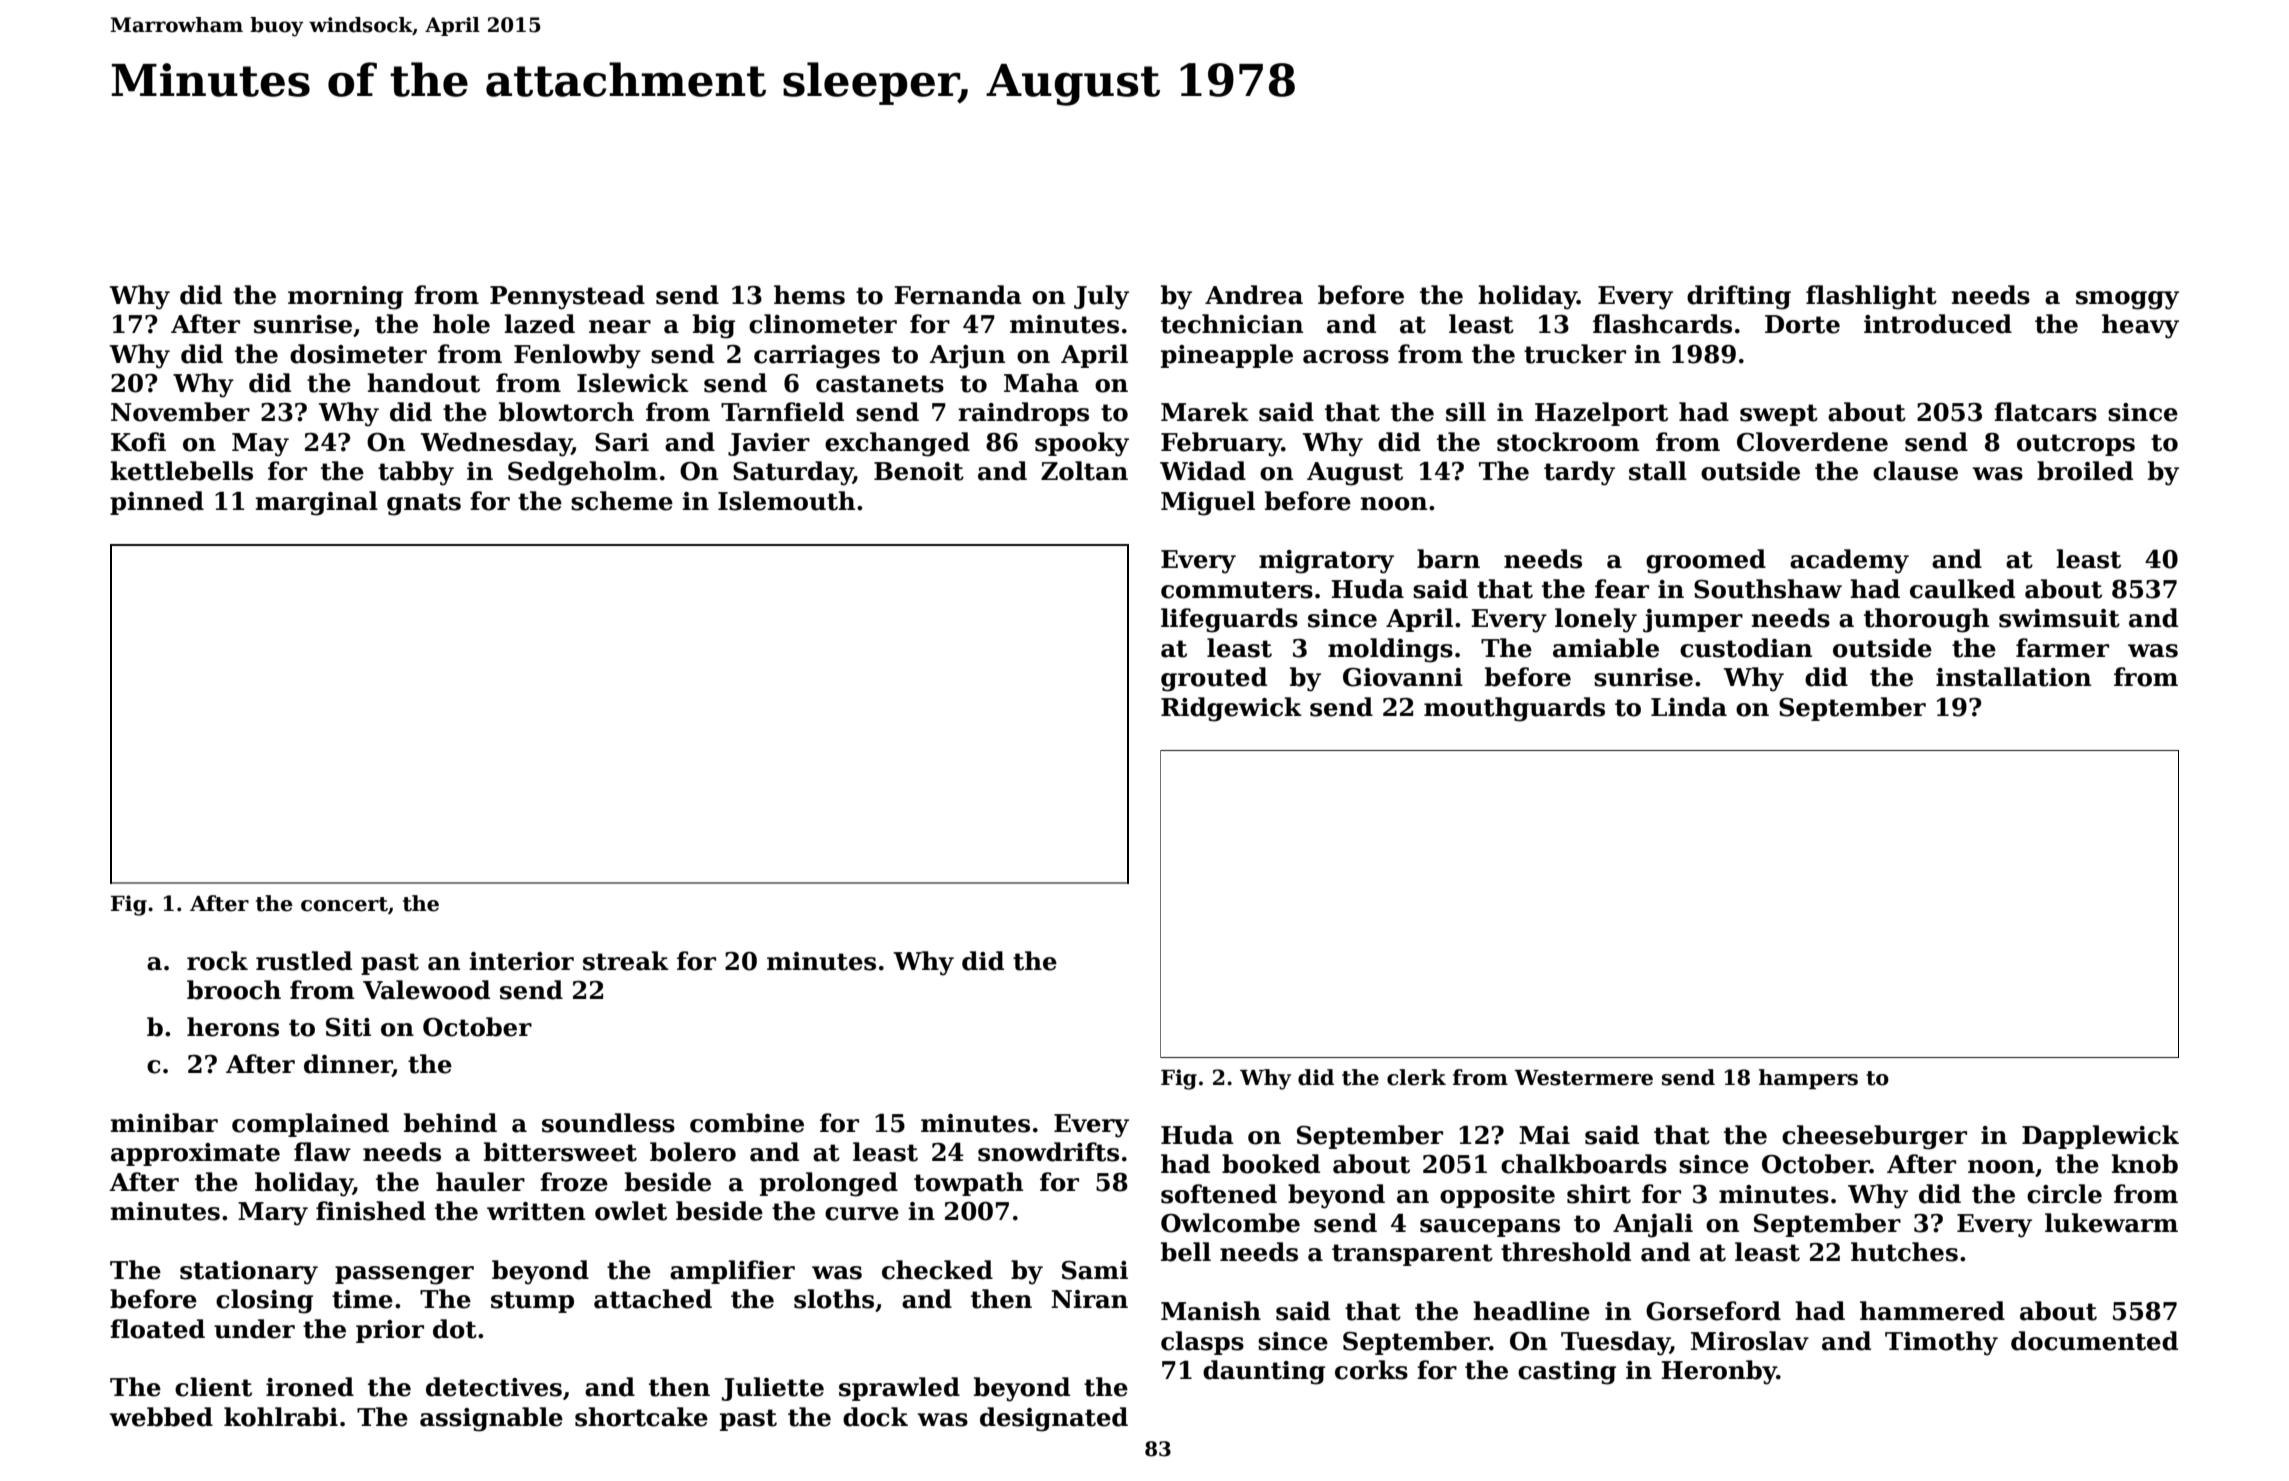  What do you see at coordinates (161, 1417) in the document?
I see `webbed` at bounding box center [161, 1417].
